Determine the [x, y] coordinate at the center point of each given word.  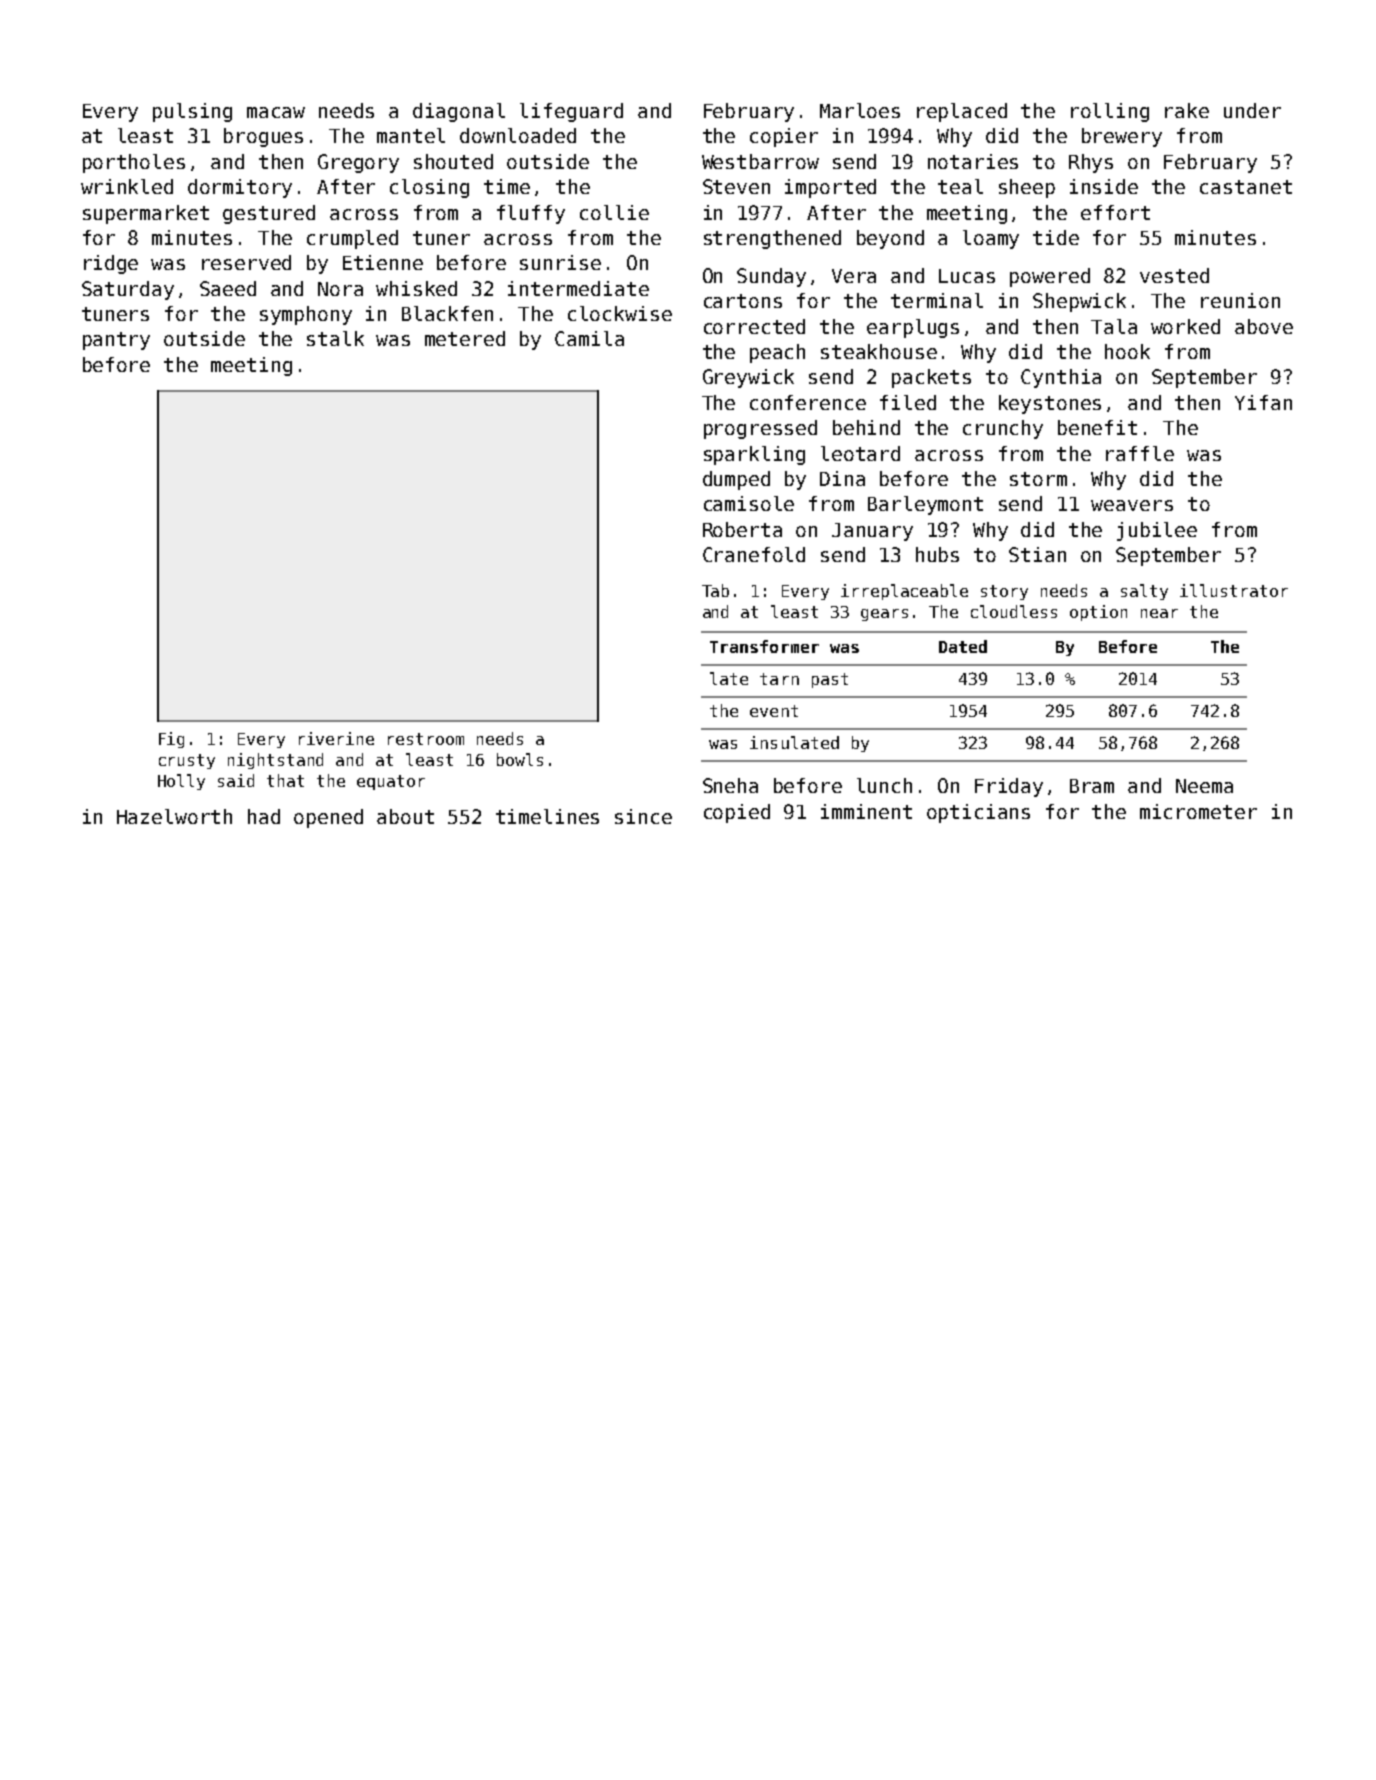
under [1252, 110]
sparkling [754, 455]
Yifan [1263, 402]
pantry [116, 341]
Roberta [742, 529]
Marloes [860, 110]
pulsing [192, 112]
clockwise [620, 313]
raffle [1140, 453]
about [405, 816]
